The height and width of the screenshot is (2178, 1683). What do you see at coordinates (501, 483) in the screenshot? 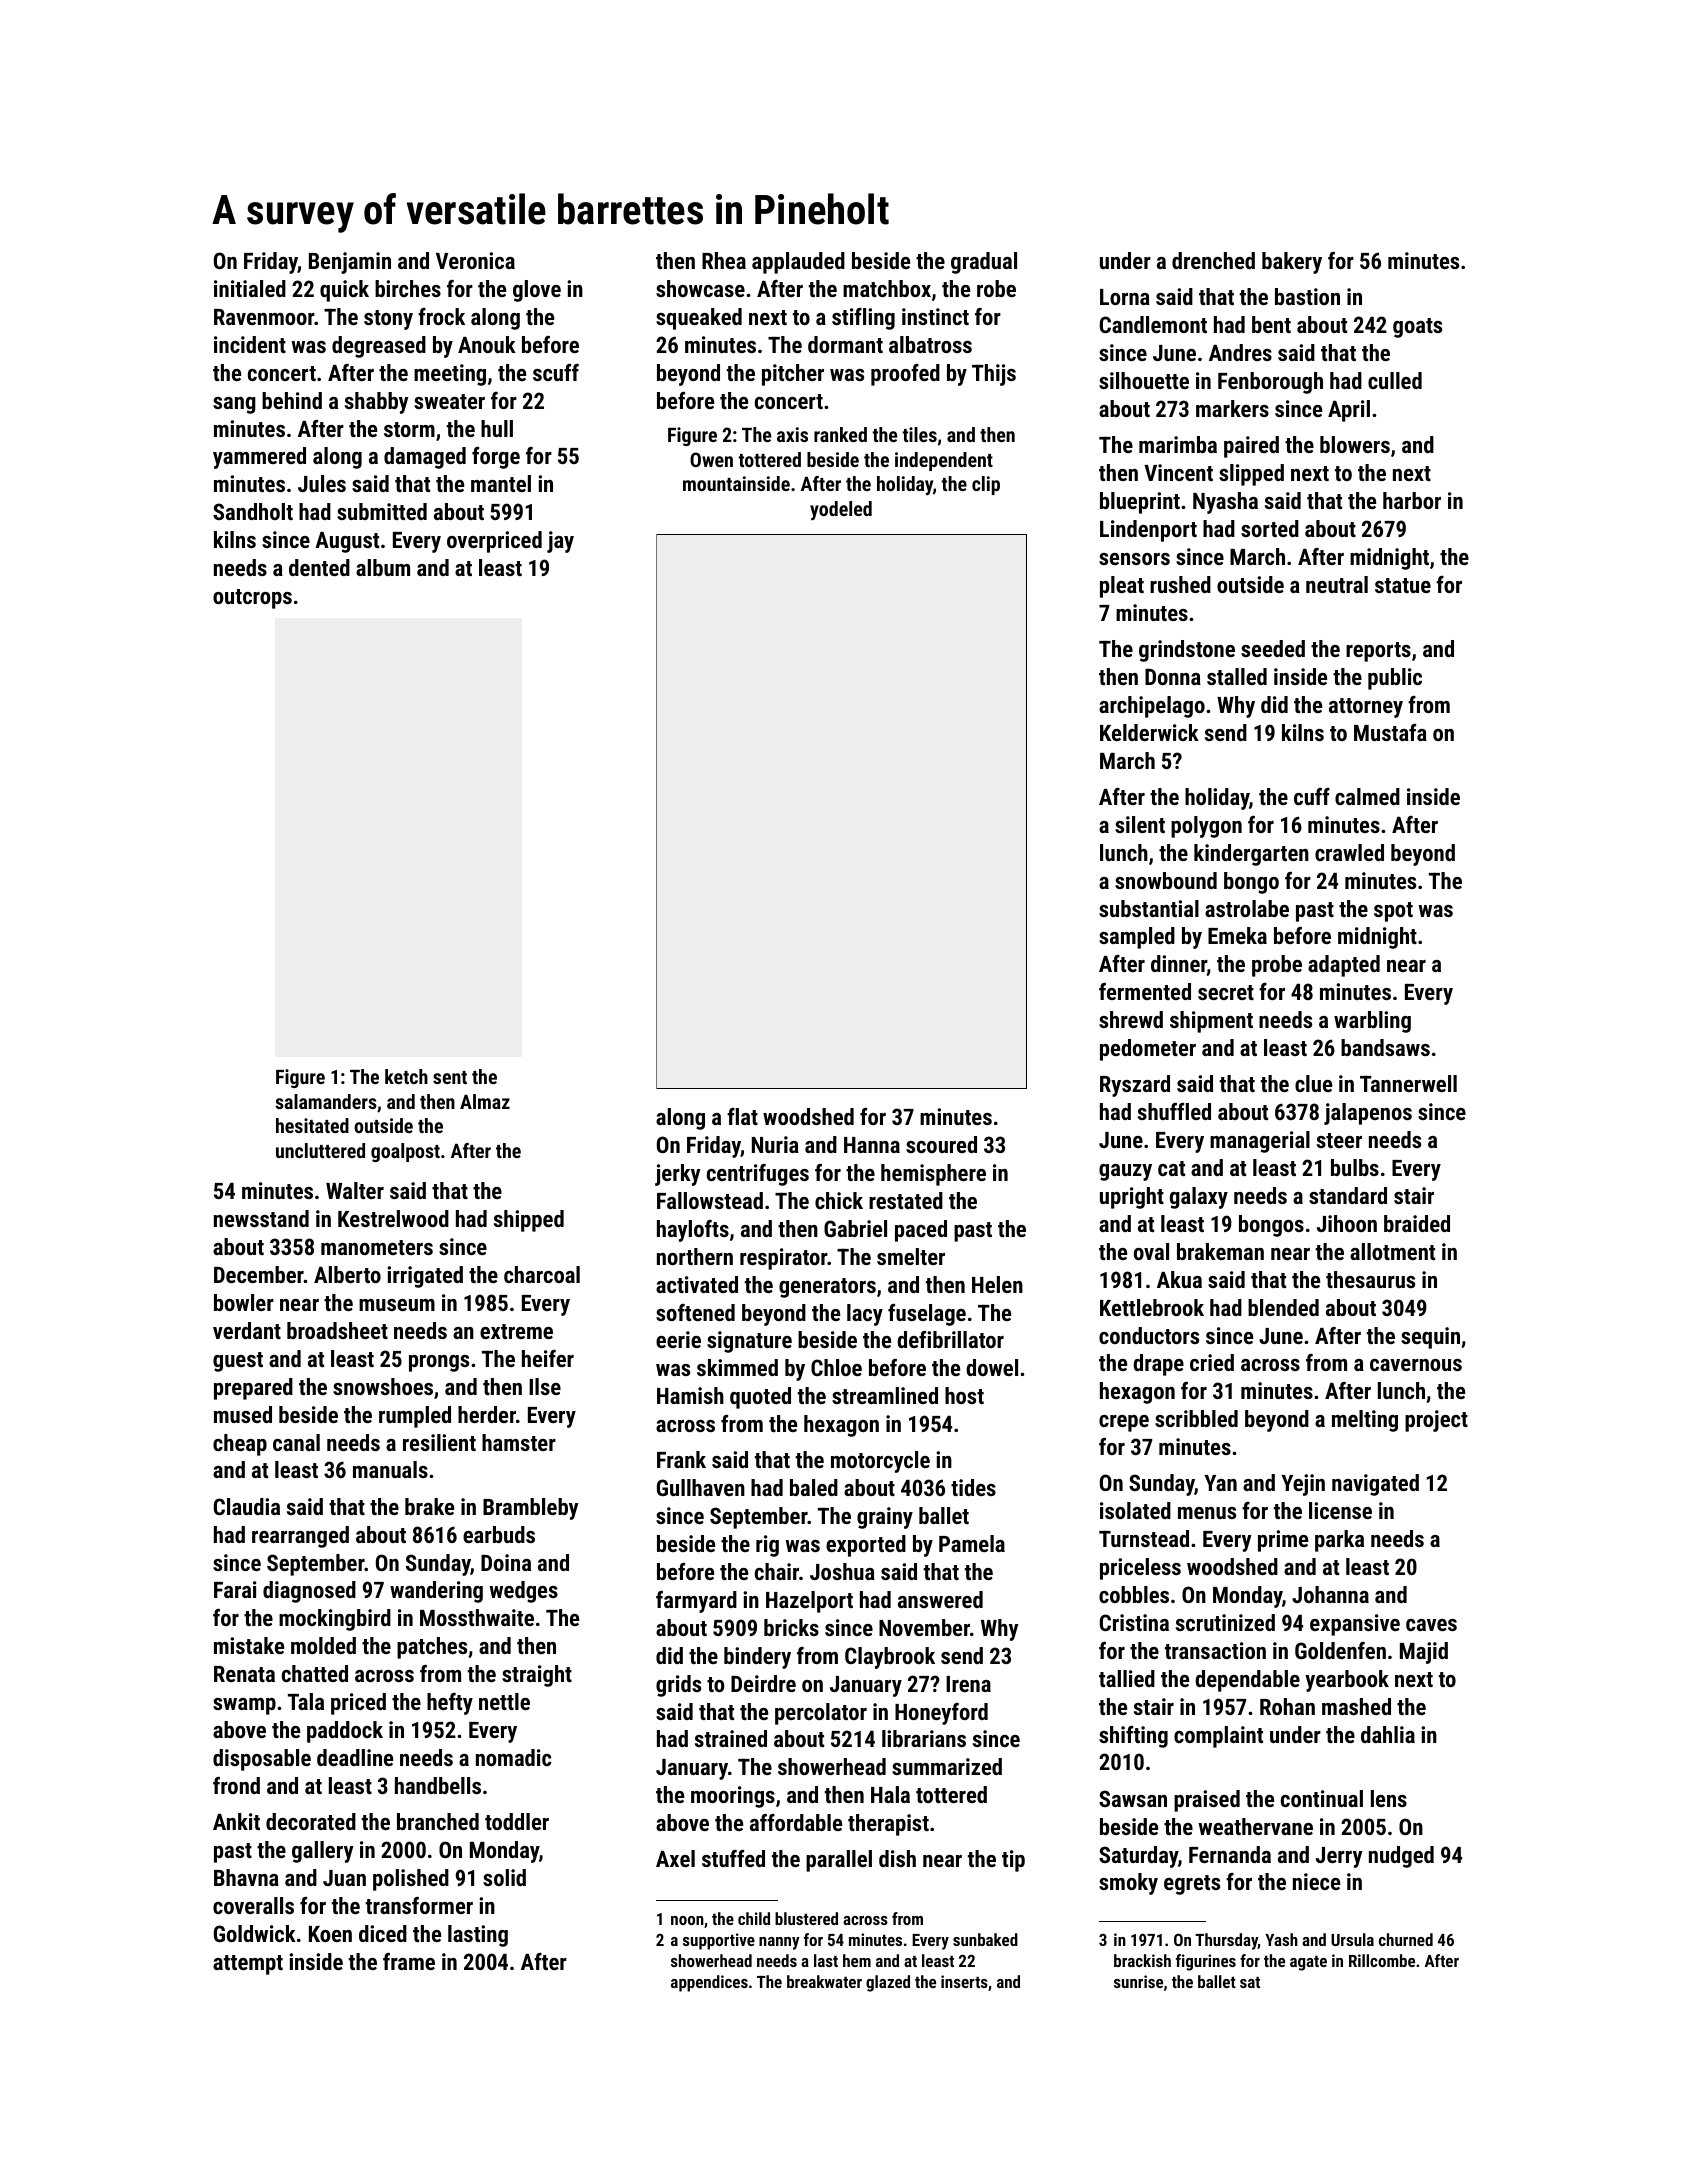
I see `mantel` at bounding box center [501, 483].
